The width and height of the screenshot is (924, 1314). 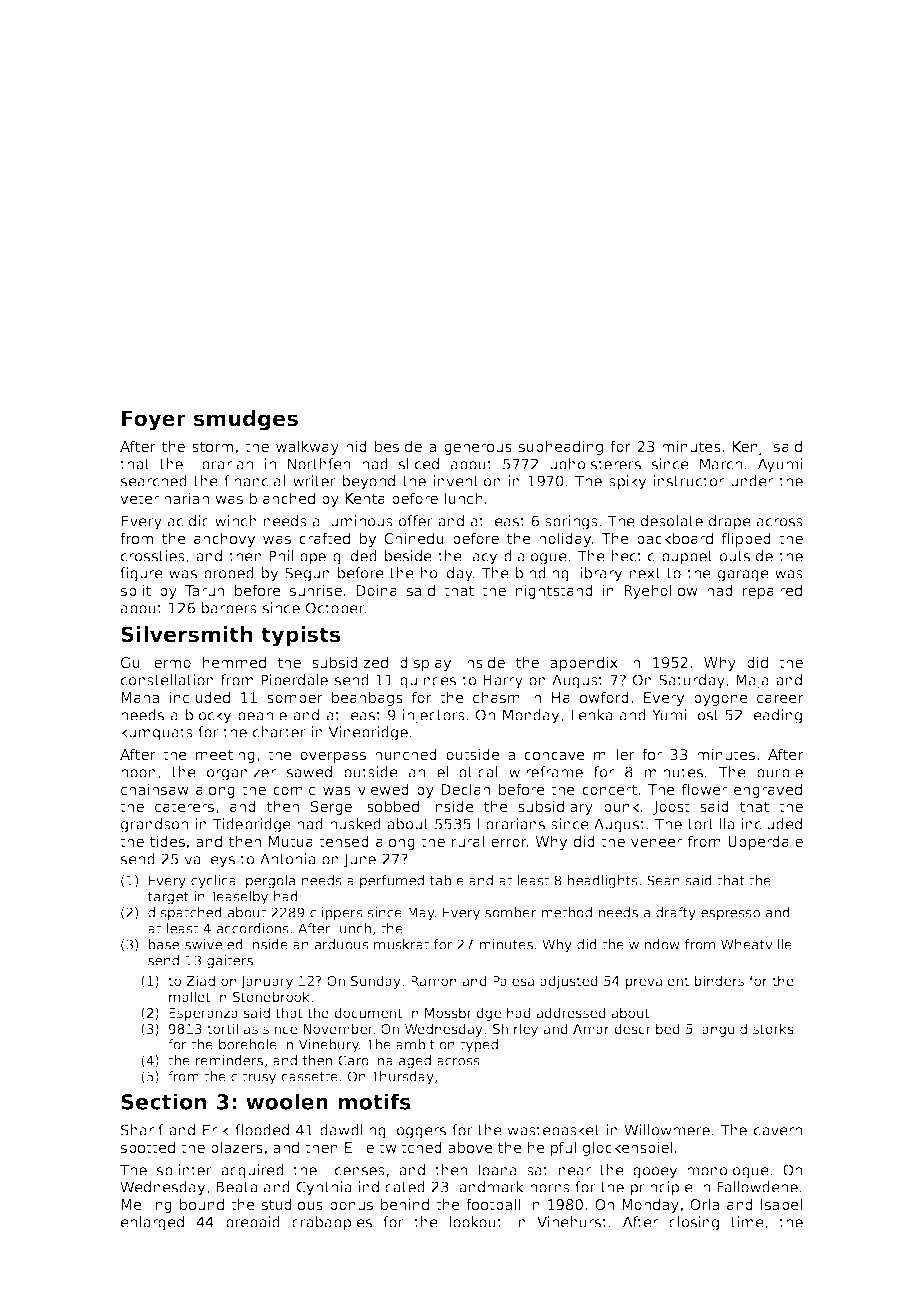 What do you see at coordinates (154, 420) in the screenshot?
I see `Foyer` at bounding box center [154, 420].
